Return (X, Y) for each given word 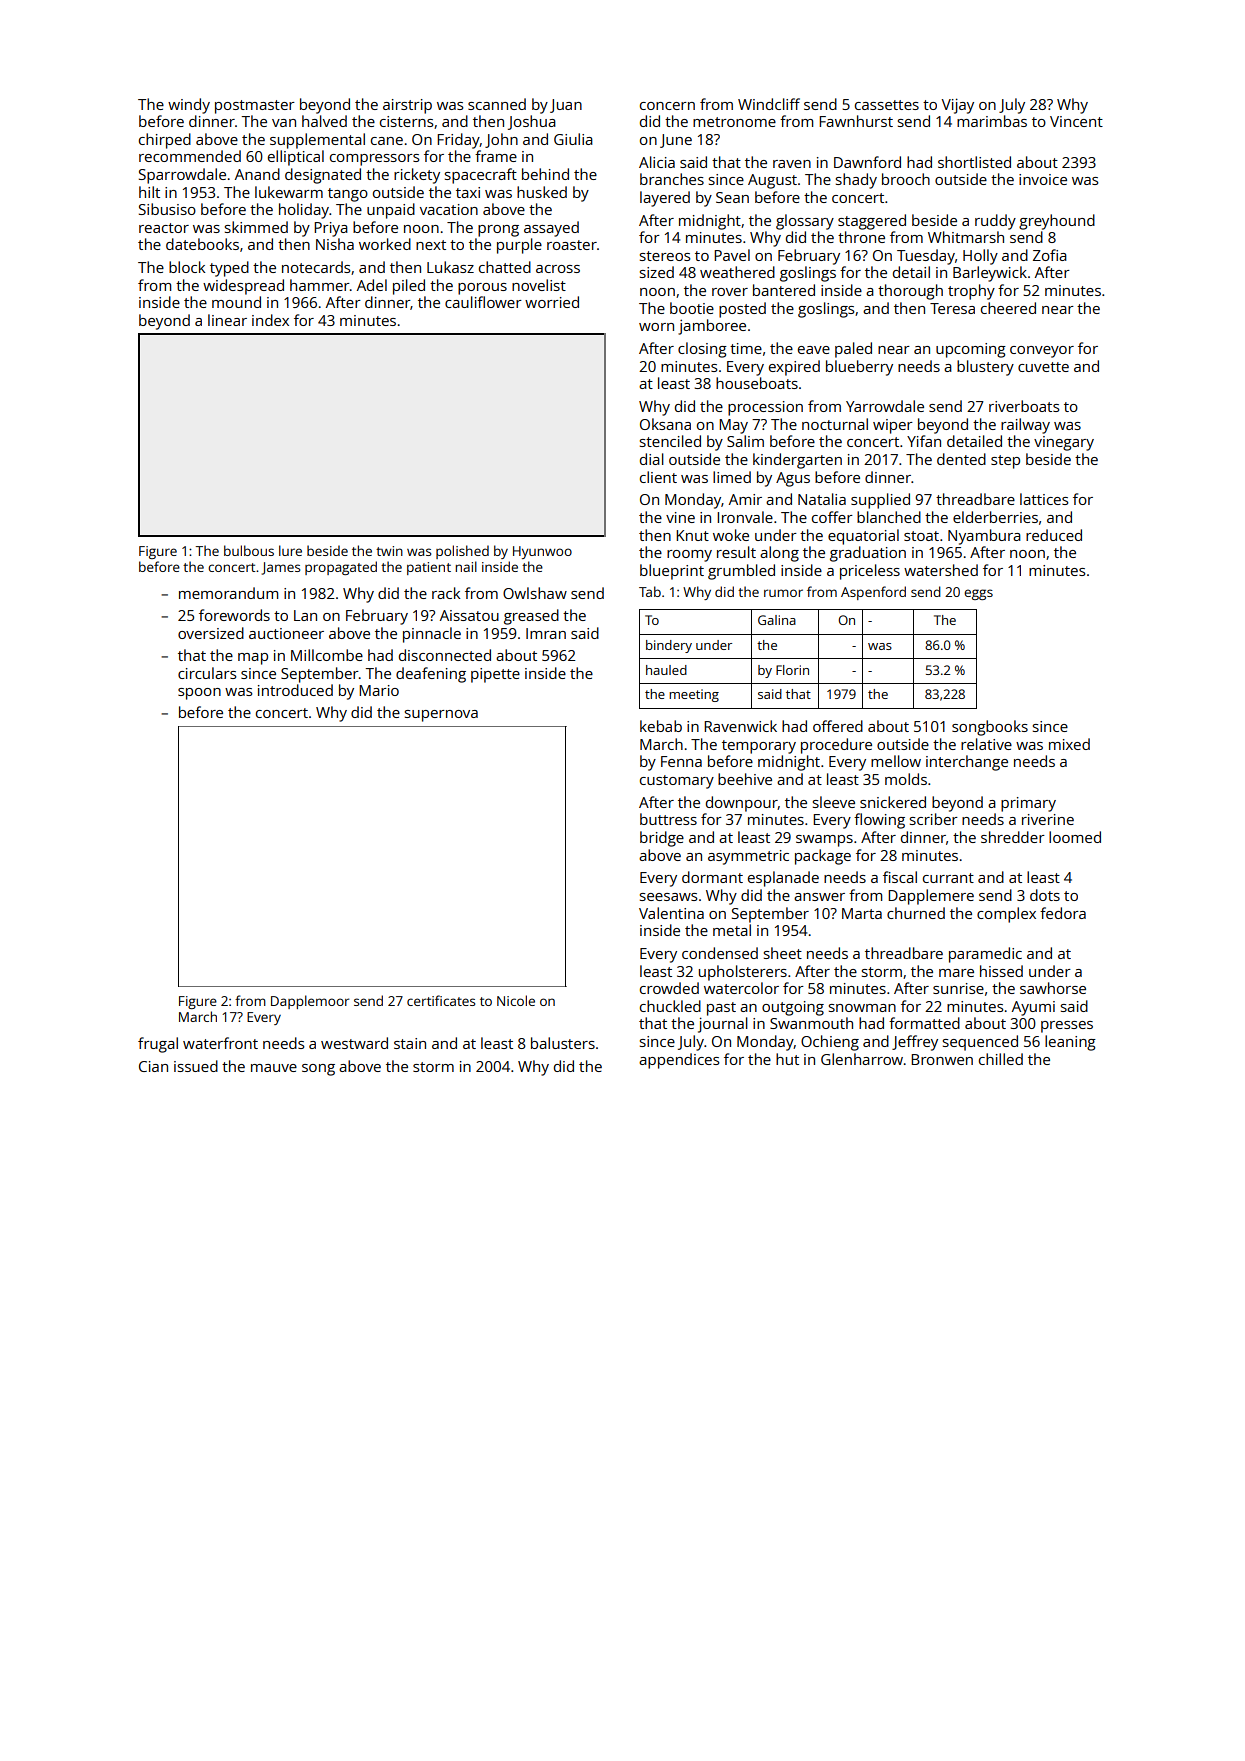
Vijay (958, 106)
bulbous (249, 550)
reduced (1054, 535)
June (676, 141)
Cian (153, 1066)
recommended (190, 156)
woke (731, 535)
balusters (563, 1043)
